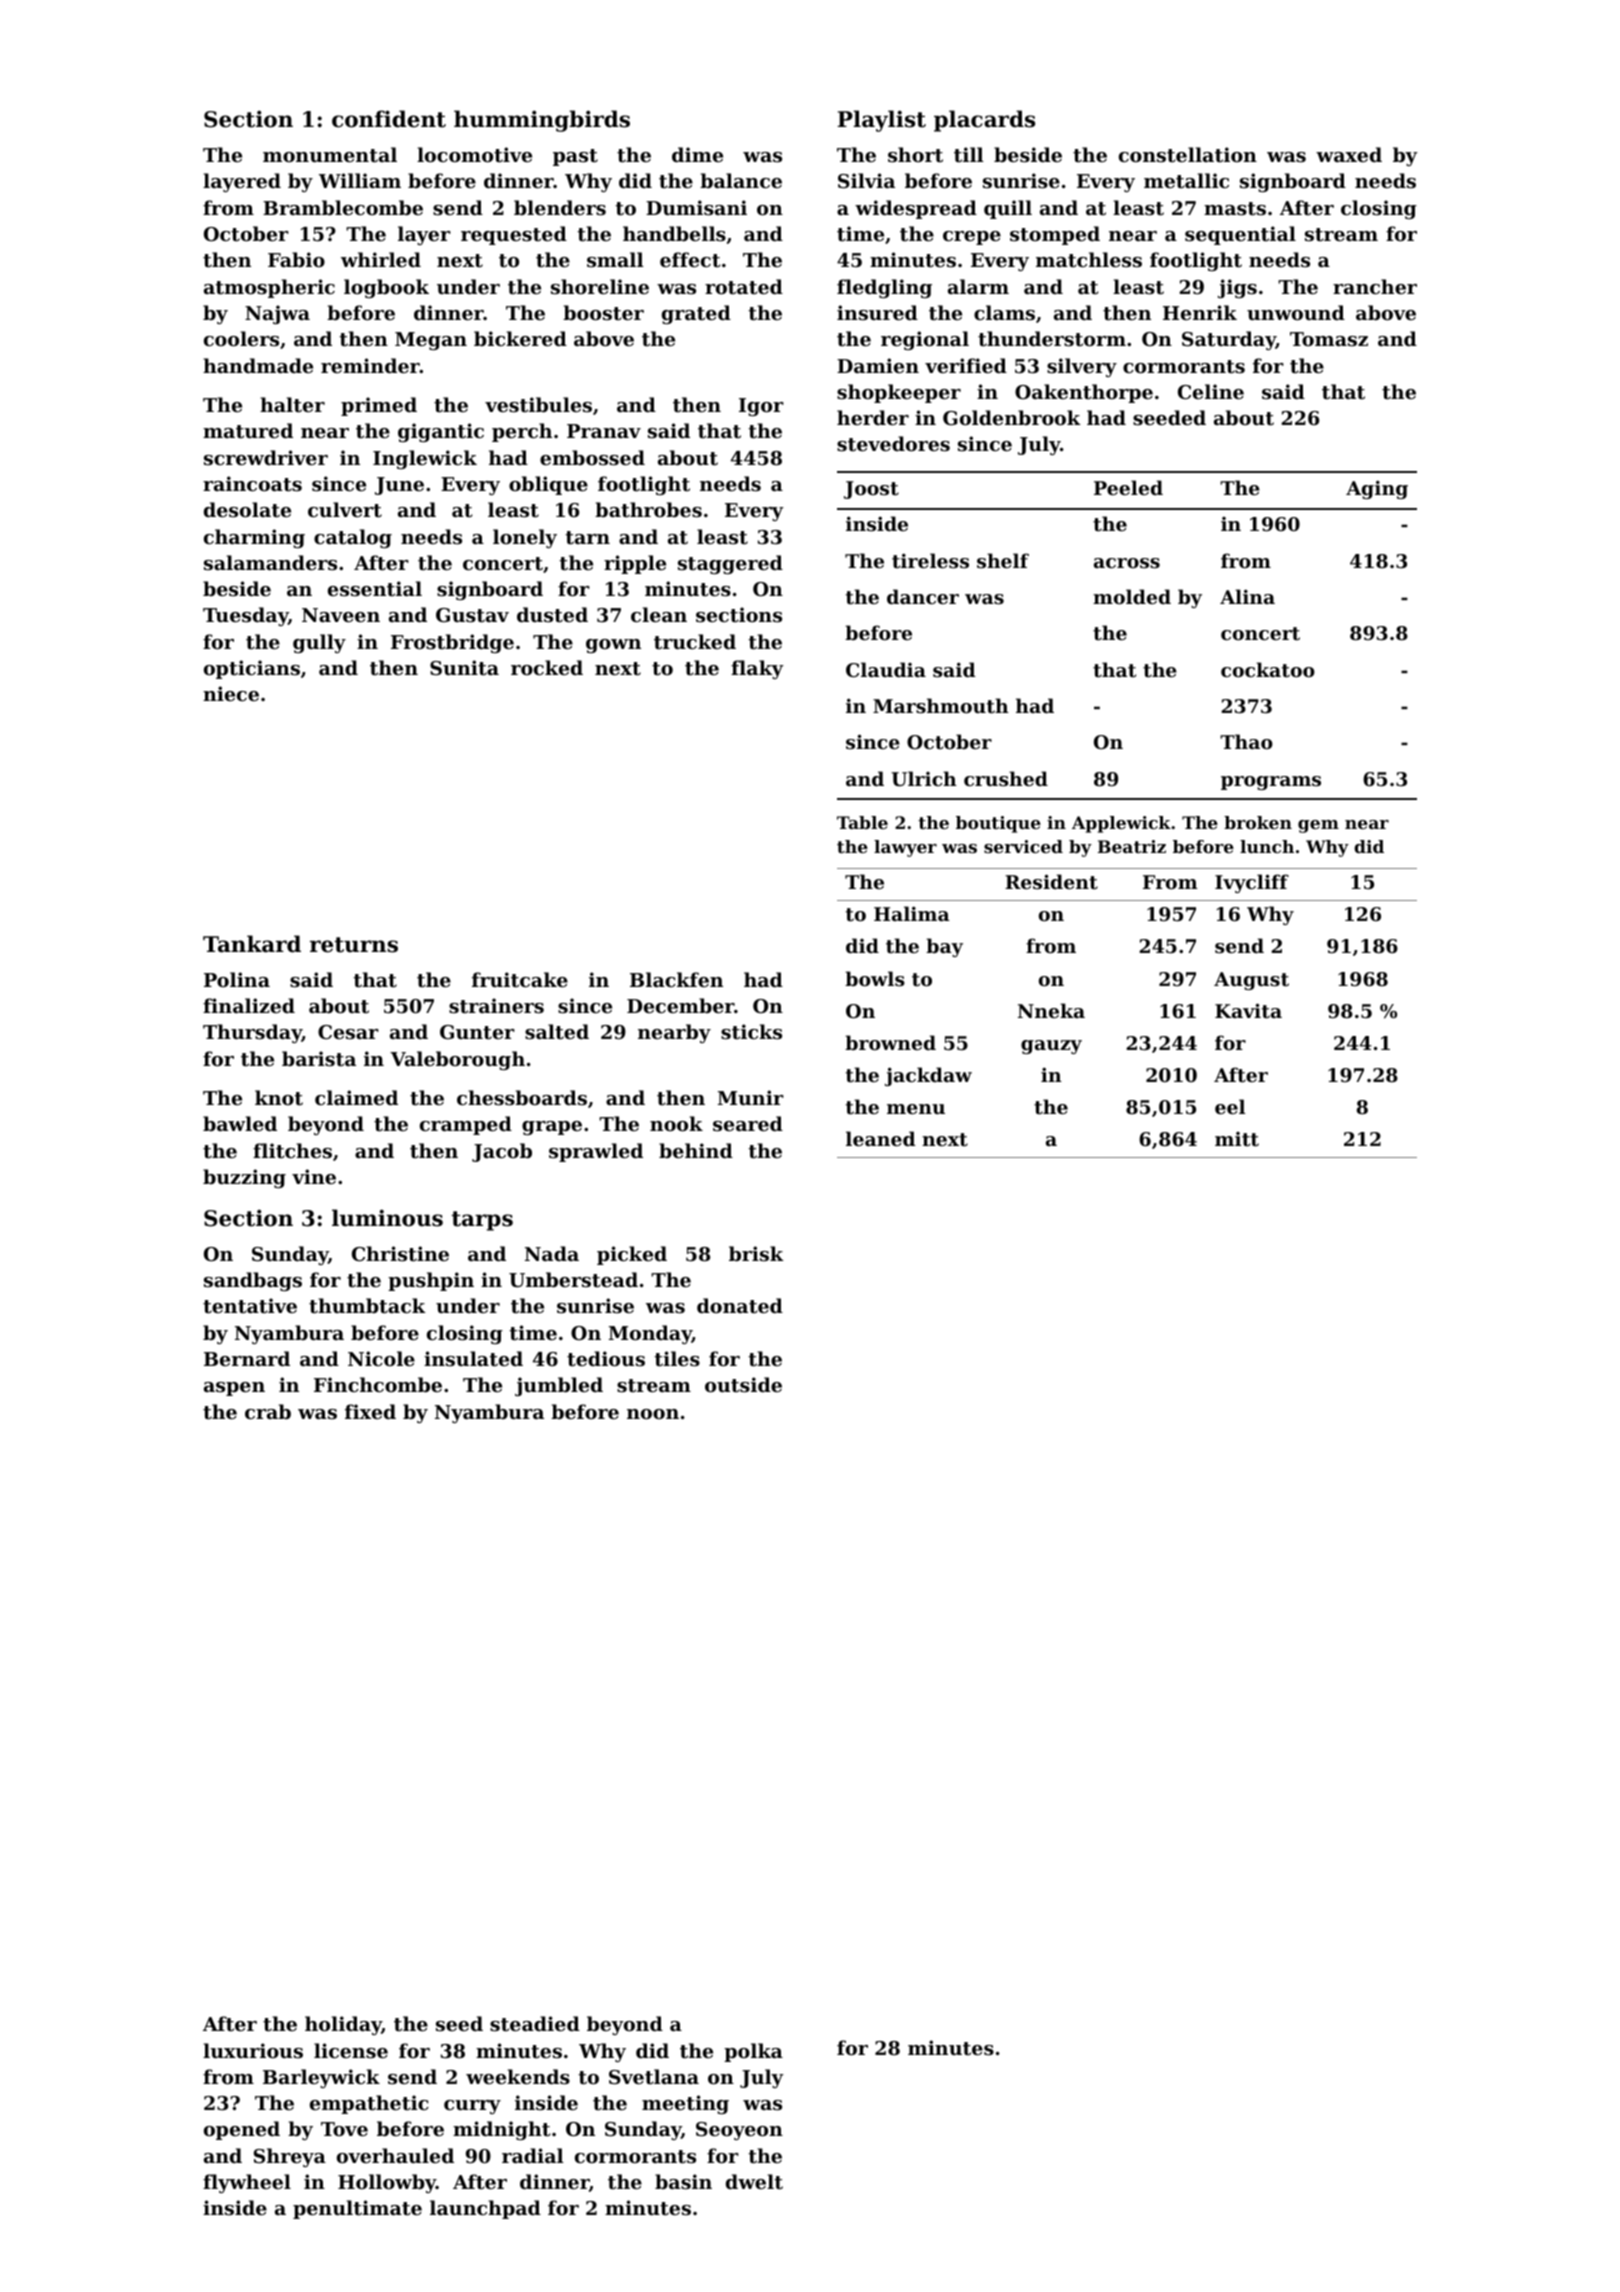 This image has height=2292, width=1620. I want to click on Blackfen, so click(676, 979).
